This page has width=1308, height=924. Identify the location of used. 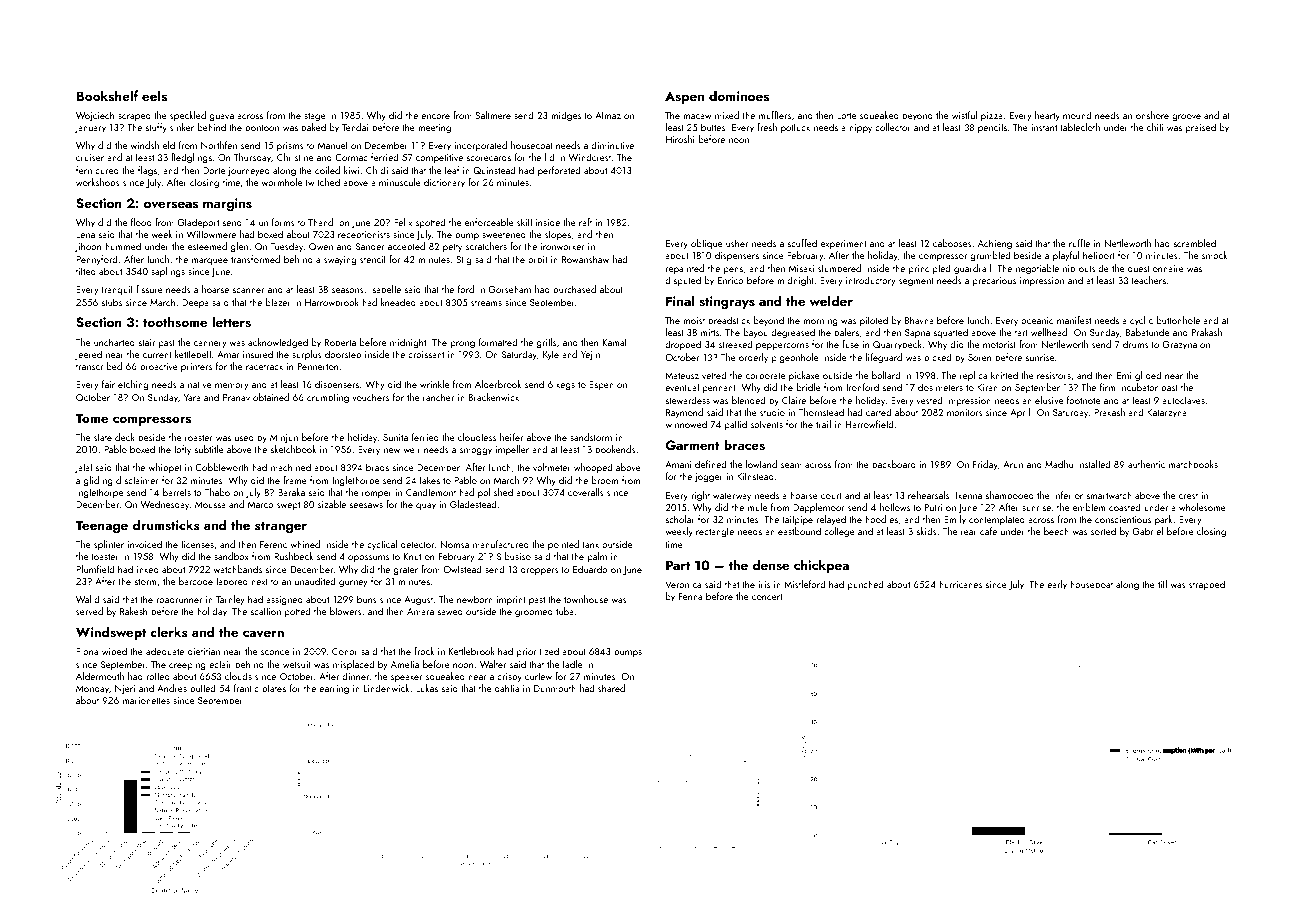
(244, 437).
